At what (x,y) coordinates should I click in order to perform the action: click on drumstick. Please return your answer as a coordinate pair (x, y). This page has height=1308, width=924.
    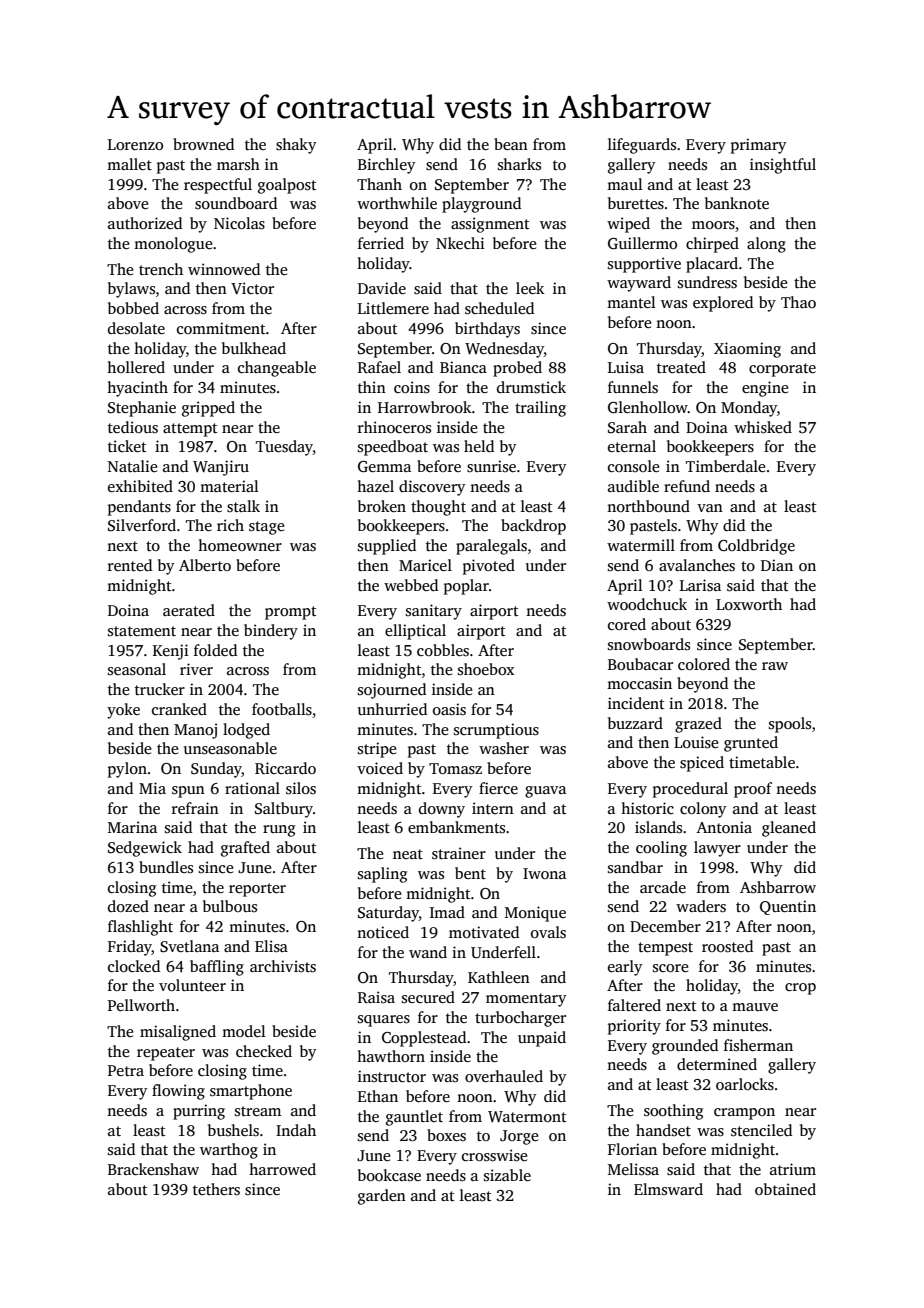
    Looking at the image, I should click on (531, 387).
